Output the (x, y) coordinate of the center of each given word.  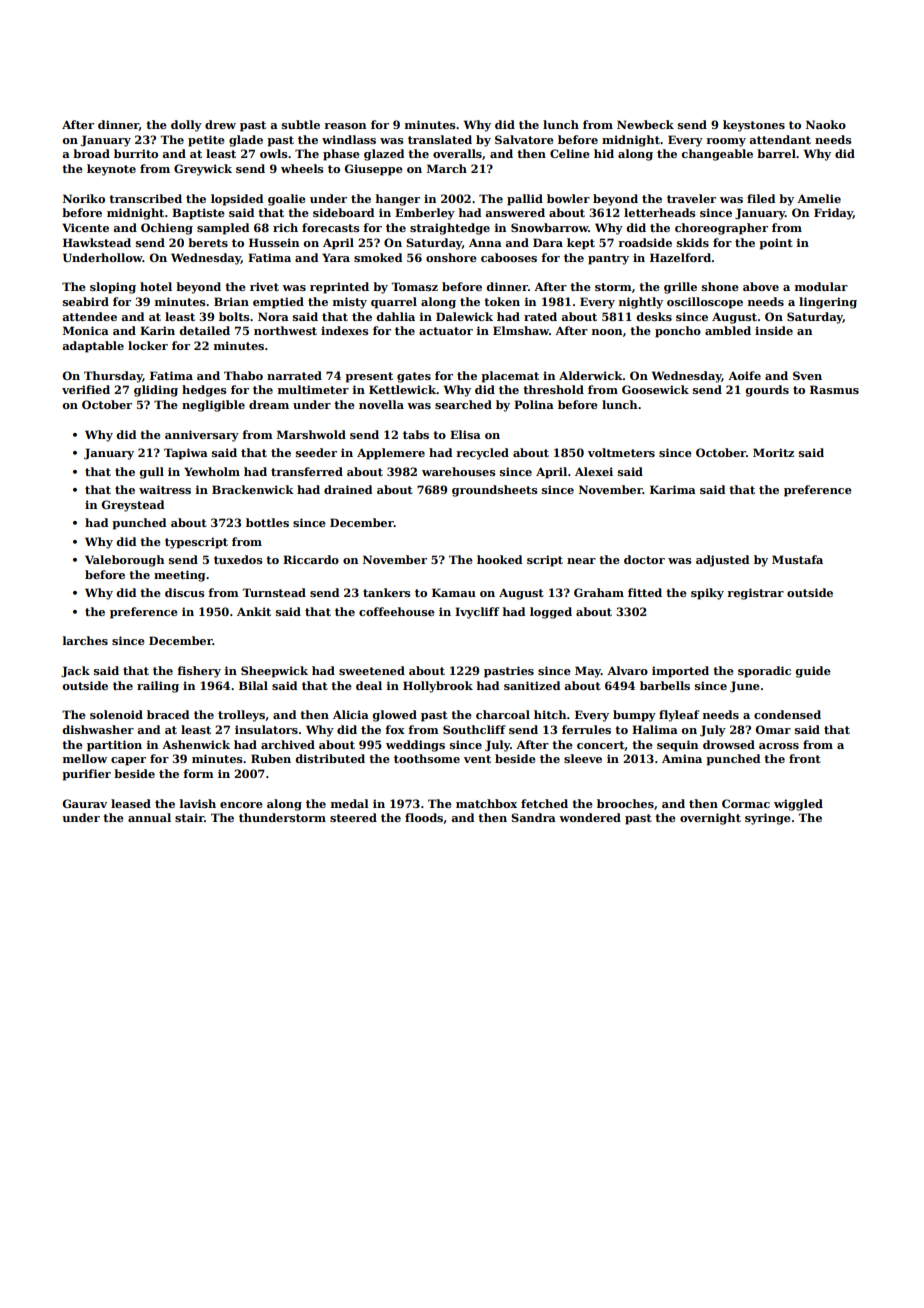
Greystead (132, 506)
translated (440, 139)
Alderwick (591, 375)
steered (353, 817)
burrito (136, 153)
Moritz (773, 452)
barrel (776, 153)
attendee (89, 316)
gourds (767, 391)
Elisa (465, 434)
